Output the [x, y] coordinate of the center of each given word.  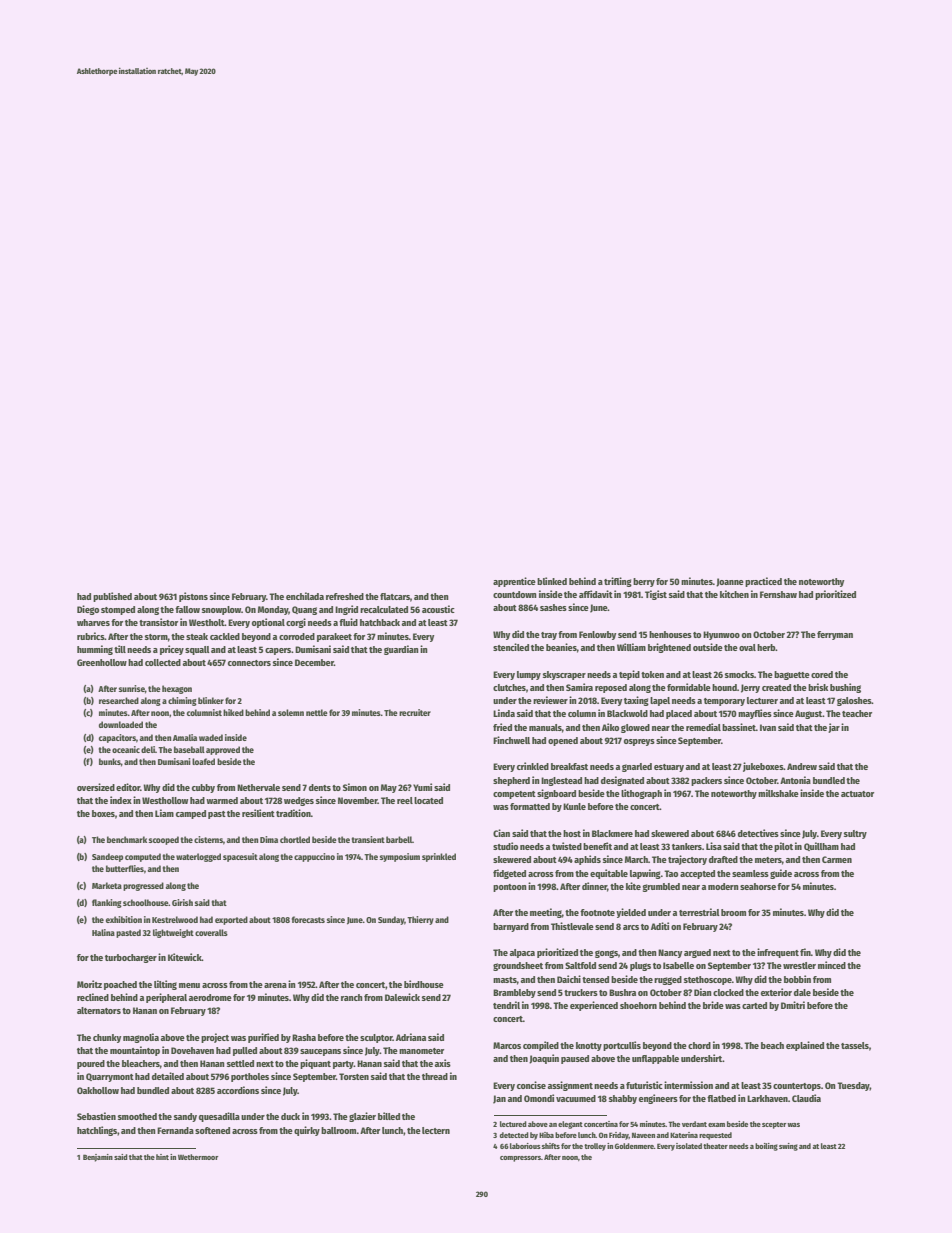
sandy [185, 1117]
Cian [501, 833]
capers [278, 651]
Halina [103, 932]
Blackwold [627, 713]
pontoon [510, 888]
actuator [857, 794]
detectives [758, 833]
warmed [222, 800]
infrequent [778, 953]
